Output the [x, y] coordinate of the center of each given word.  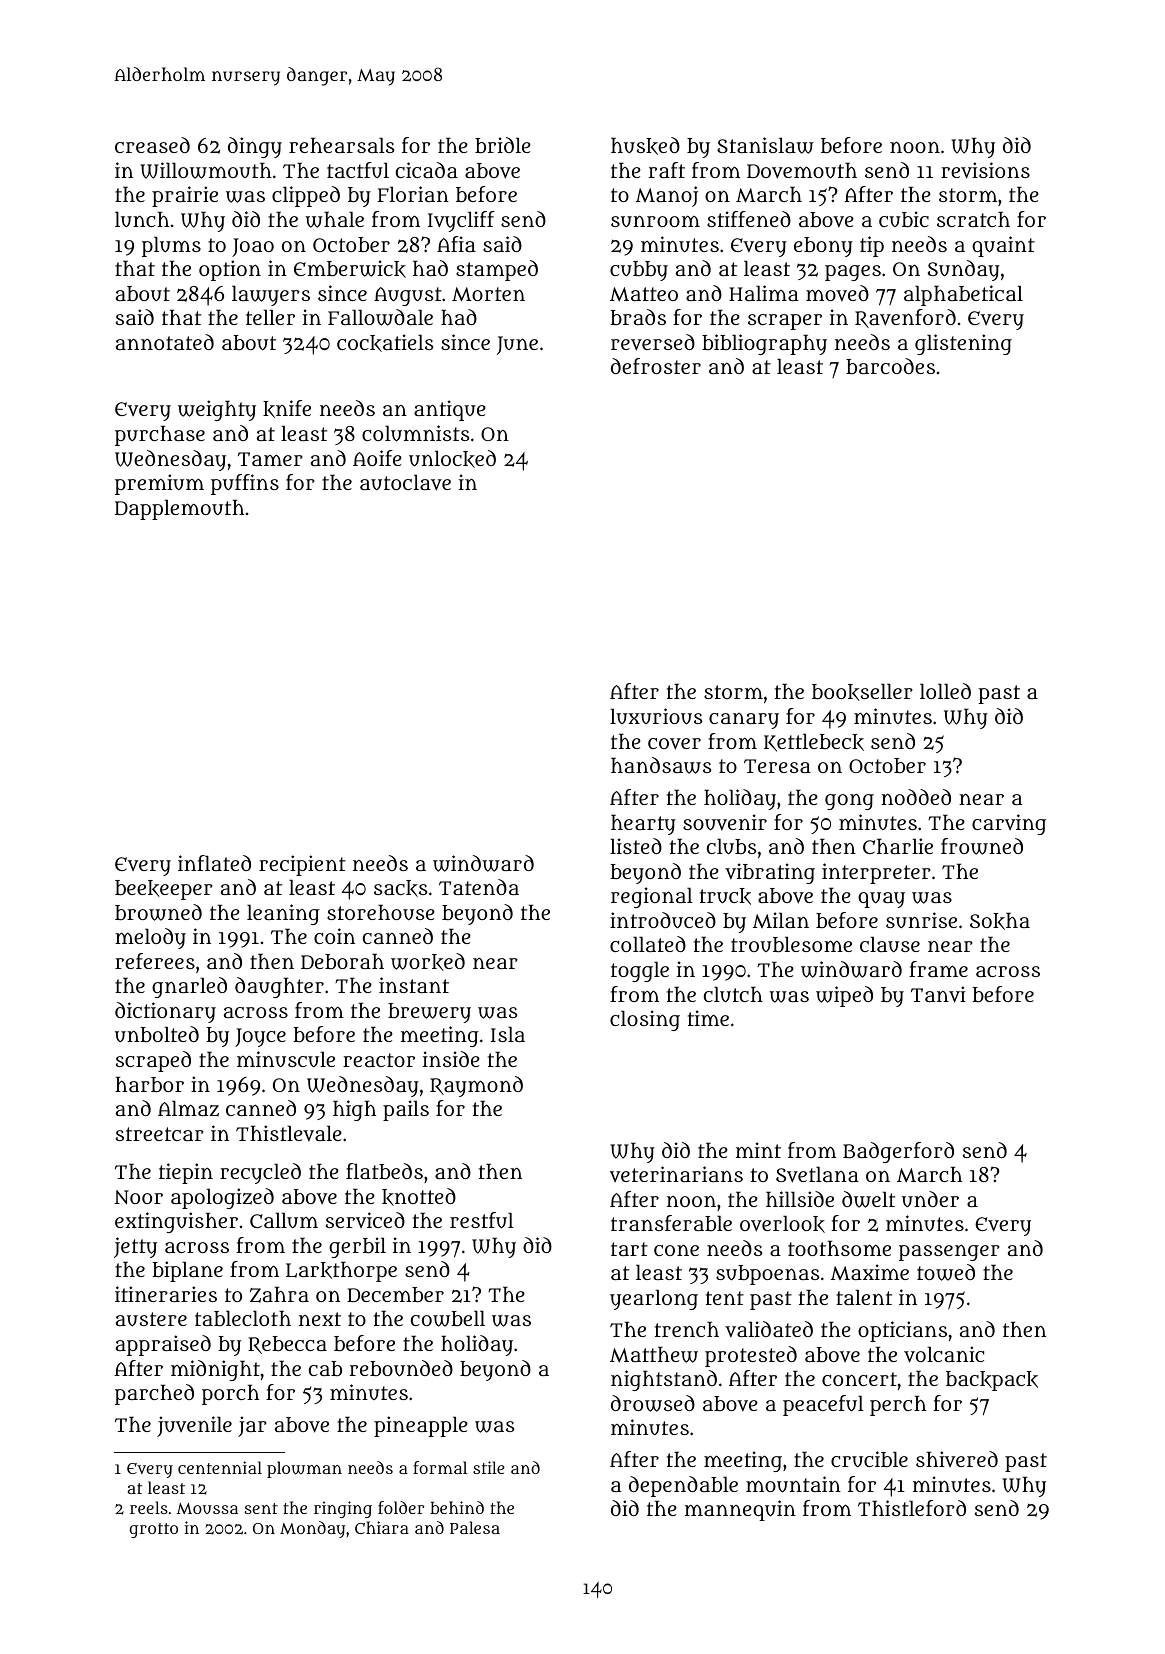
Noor [138, 1197]
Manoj [667, 196]
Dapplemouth [179, 509]
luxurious [656, 716]
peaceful [823, 1405]
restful [482, 1220]
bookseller [862, 692]
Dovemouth [802, 170]
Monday [312, 1529]
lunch [142, 219]
